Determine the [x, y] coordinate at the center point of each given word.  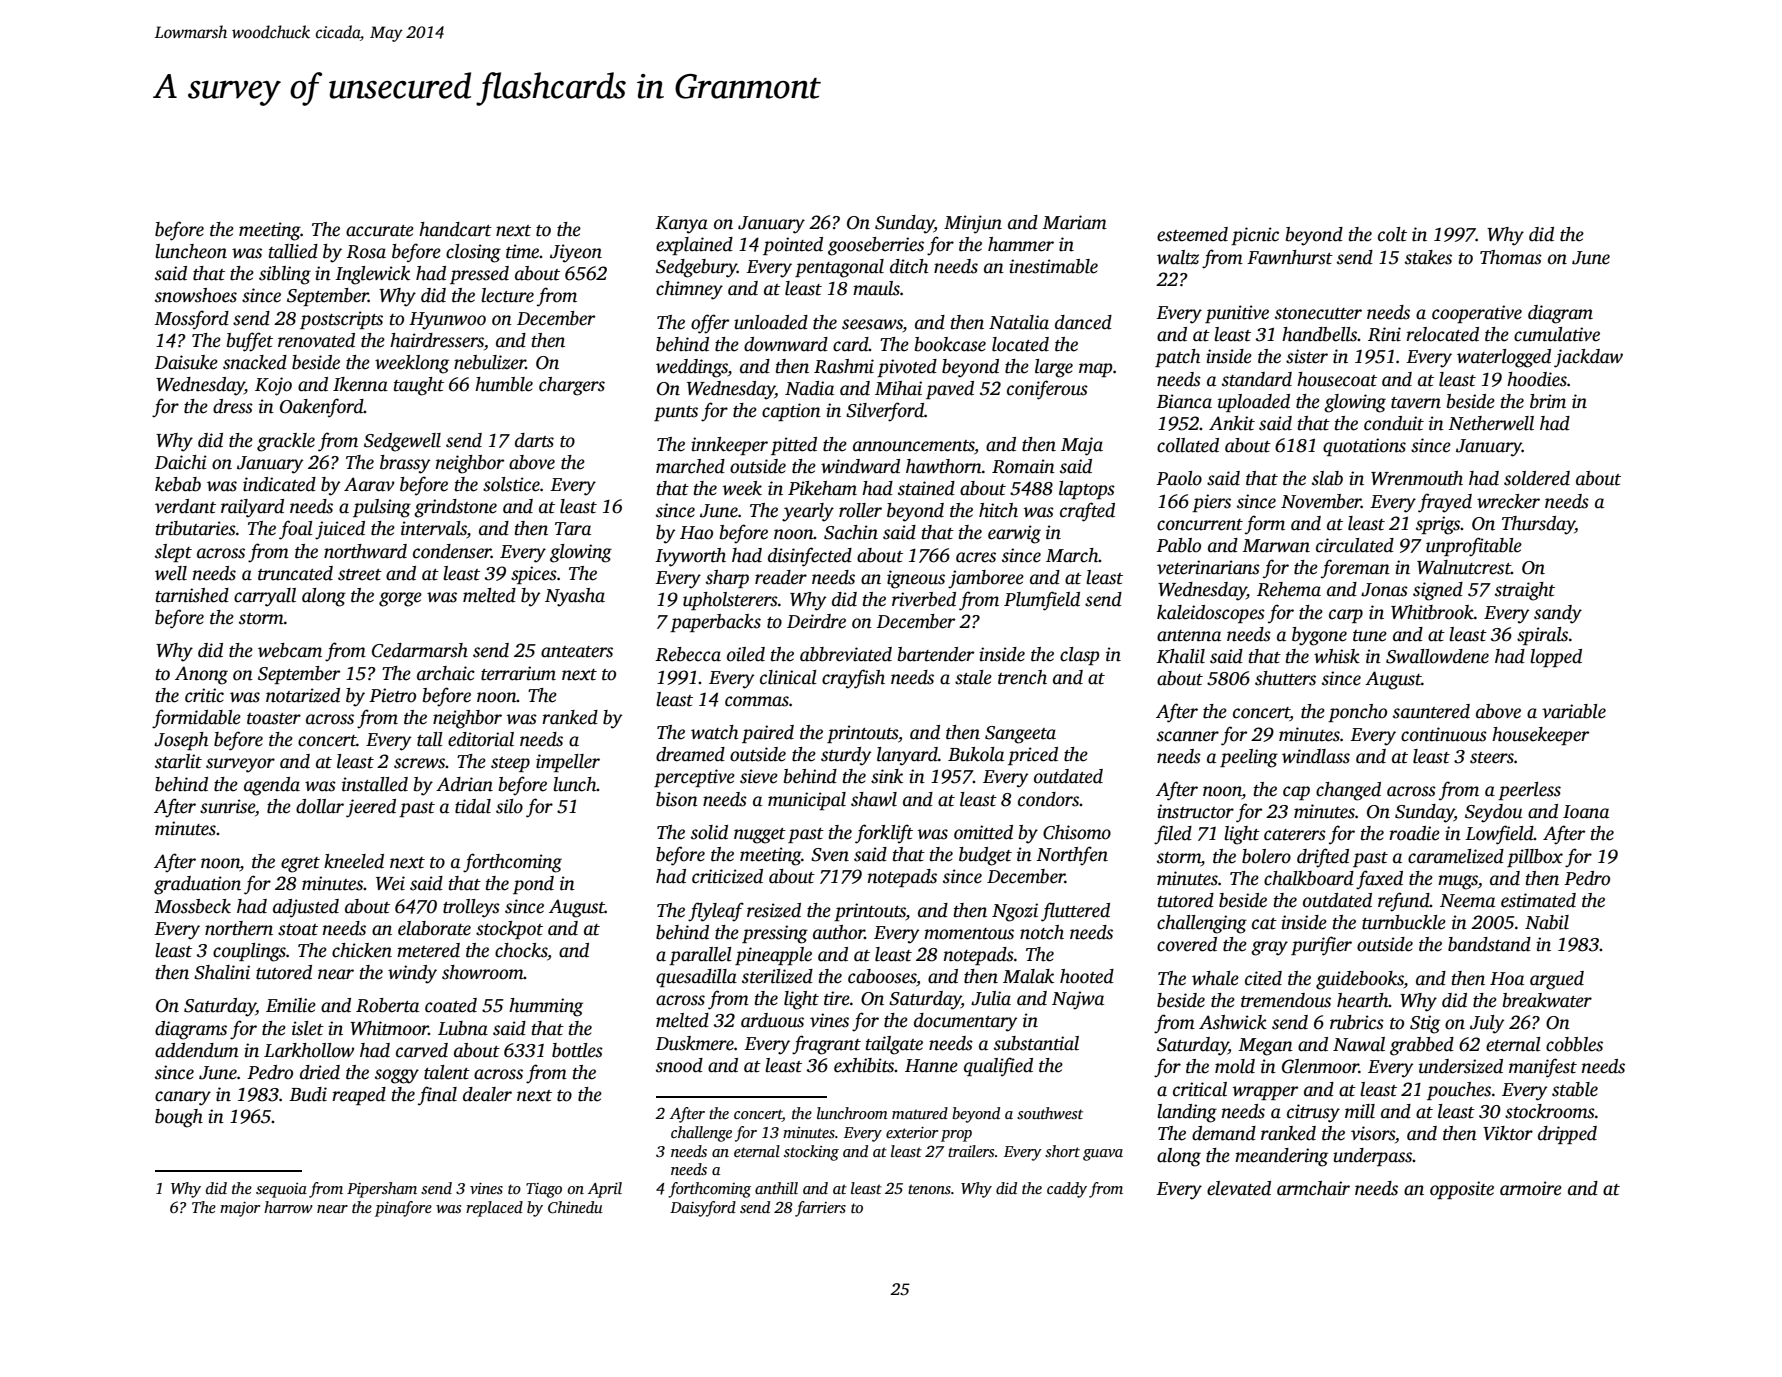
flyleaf [716, 912]
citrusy [1313, 1113]
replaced [494, 1209]
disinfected [810, 557]
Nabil [1547, 922]
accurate [380, 231]
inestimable [1053, 266]
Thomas [1511, 257]
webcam [290, 650]
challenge [701, 1134]
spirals [1542, 636]
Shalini [222, 972]
